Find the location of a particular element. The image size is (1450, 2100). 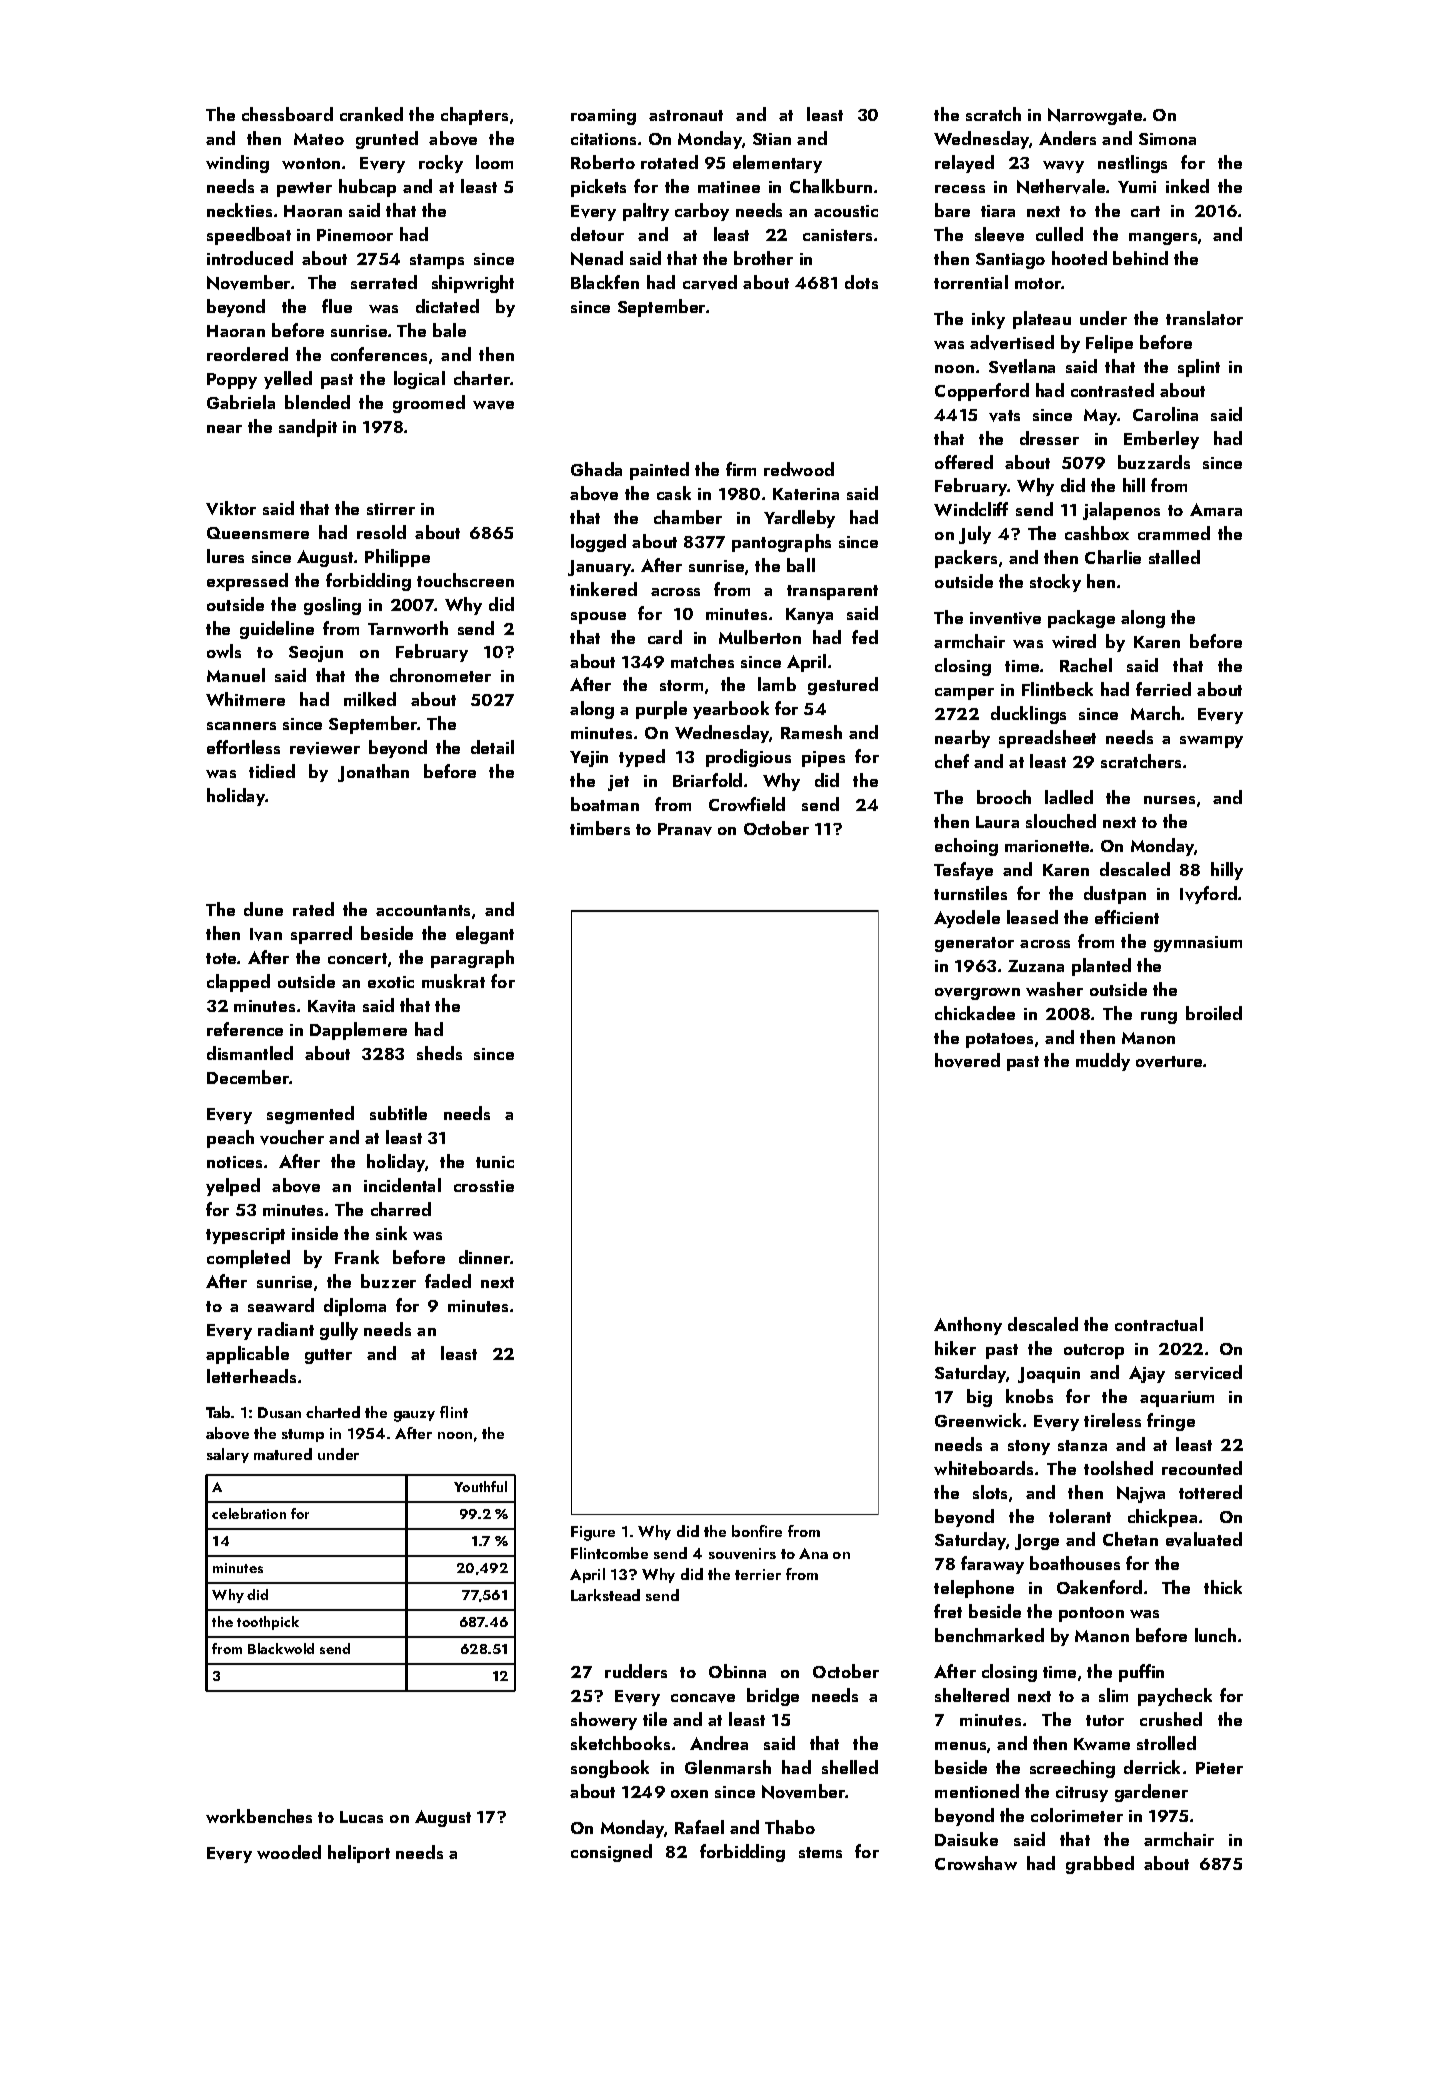

incidental is located at coordinates (402, 1185).
